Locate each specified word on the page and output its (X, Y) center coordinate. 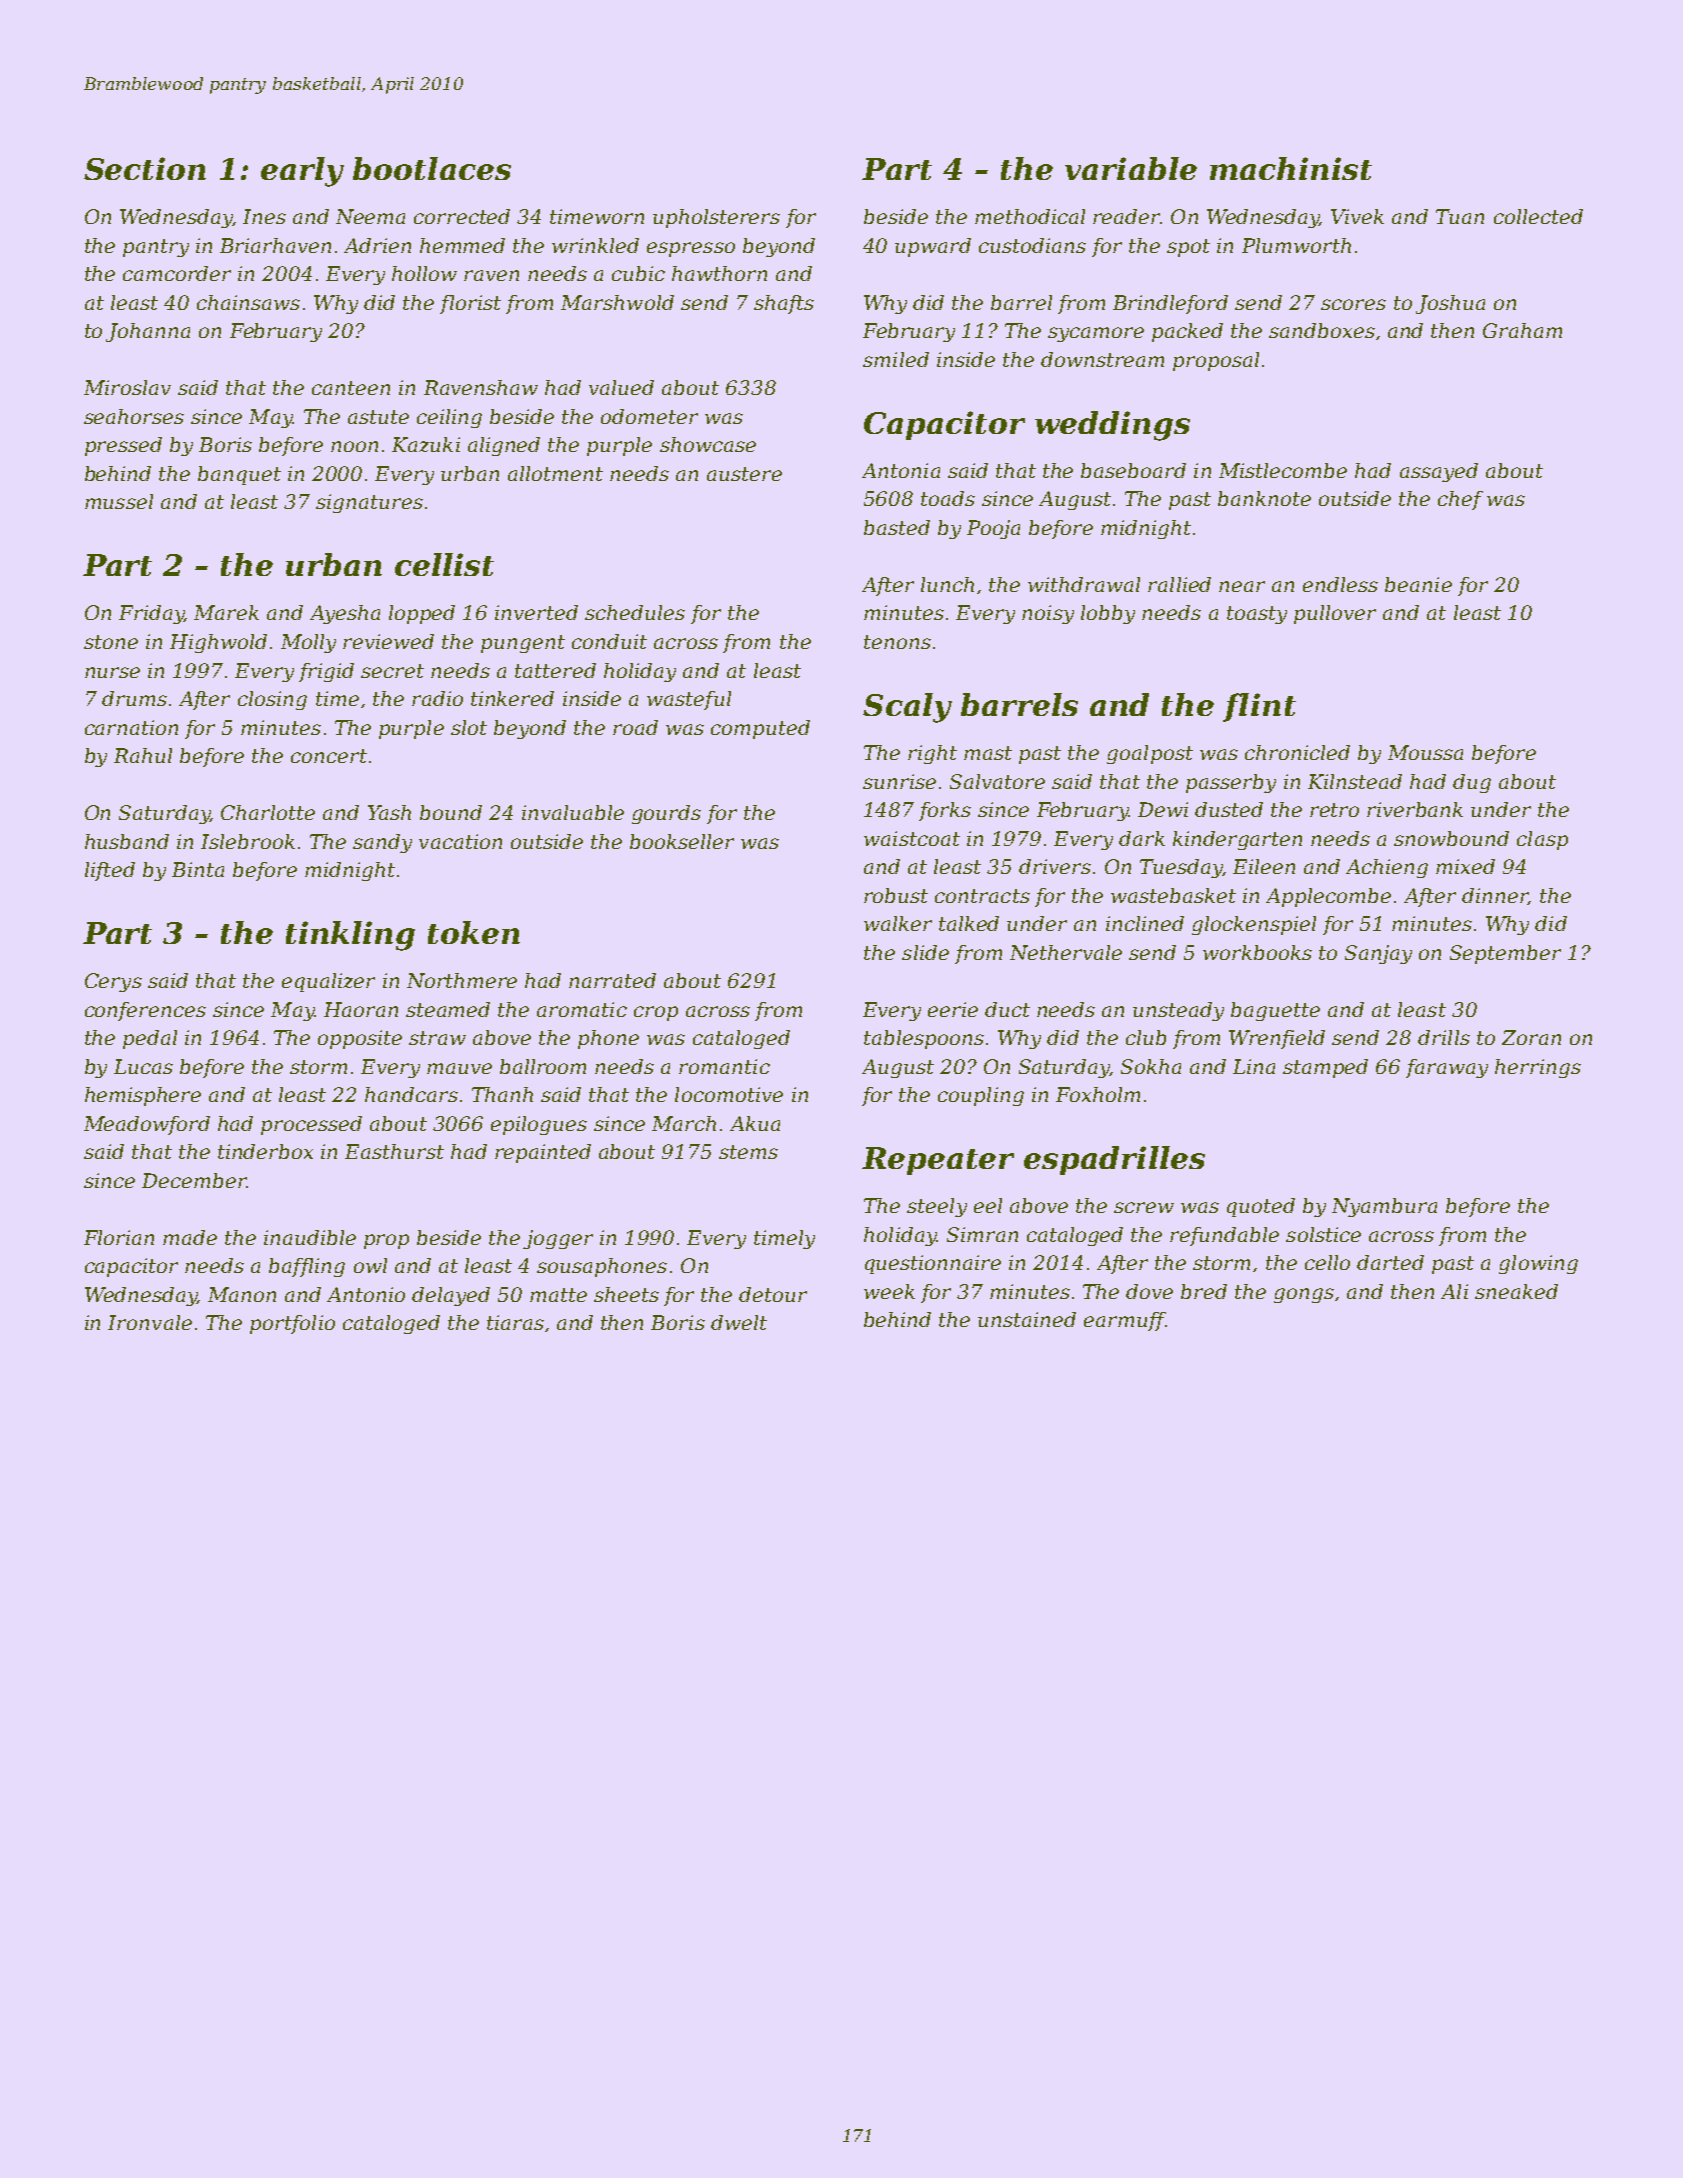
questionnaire (933, 1264)
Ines (264, 216)
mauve (459, 1068)
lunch (947, 584)
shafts (784, 304)
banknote (1264, 498)
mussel (119, 501)
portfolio (292, 1324)
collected (1538, 216)
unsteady (1178, 1011)
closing (272, 700)
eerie (953, 1009)
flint (1259, 707)
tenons (897, 642)
